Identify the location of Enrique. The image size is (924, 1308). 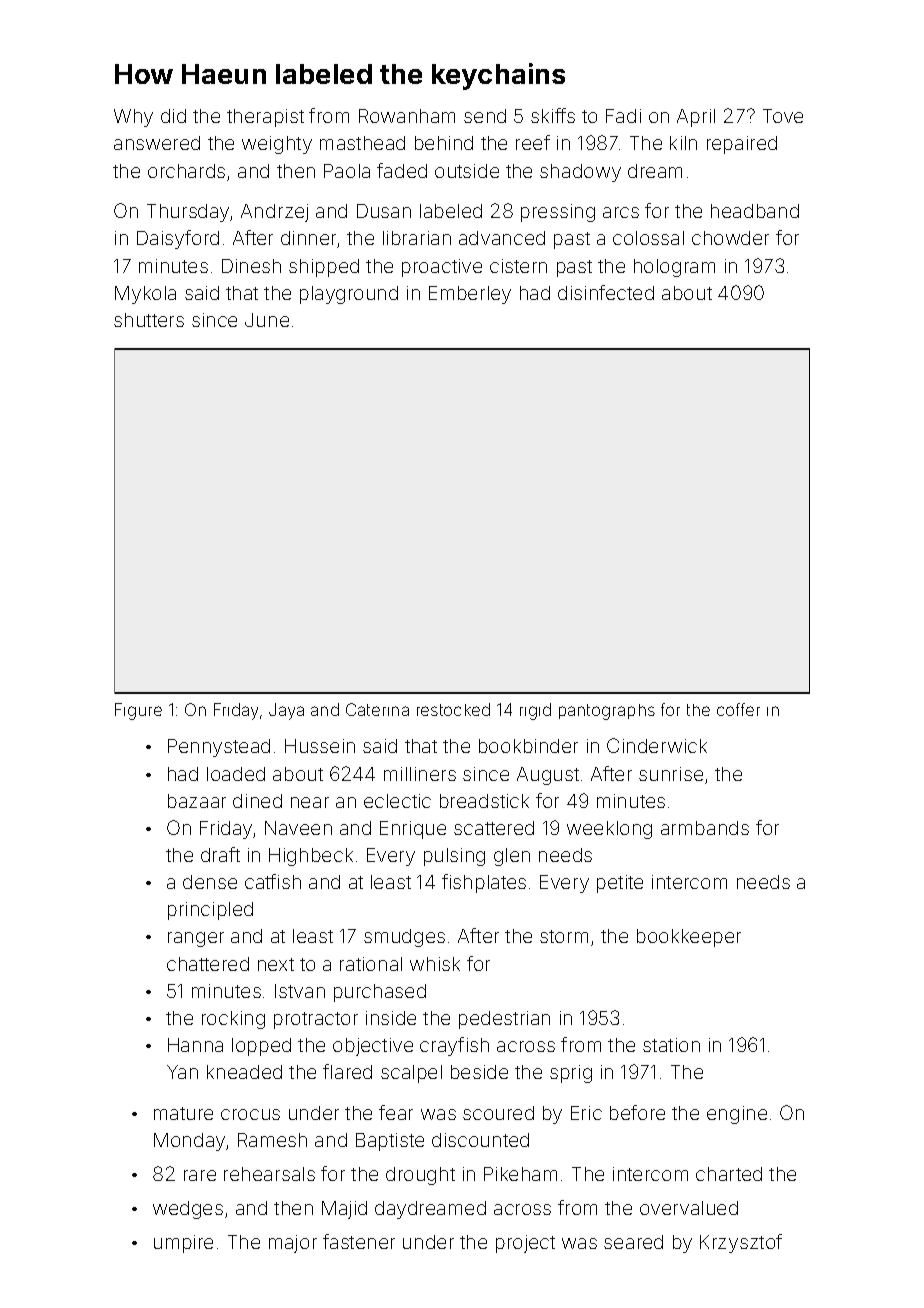
(413, 830).
